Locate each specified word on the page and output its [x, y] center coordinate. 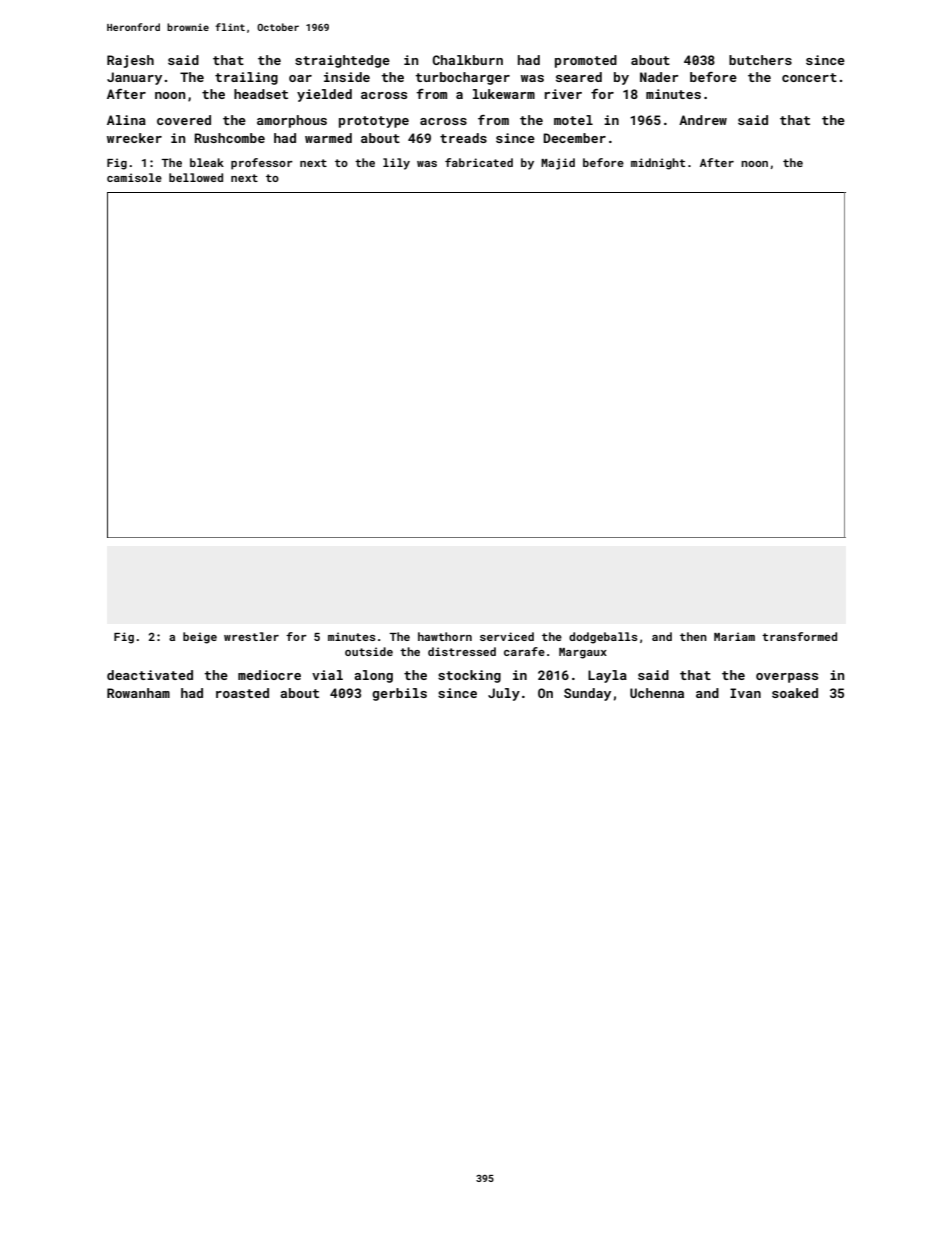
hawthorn [445, 636]
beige [200, 638]
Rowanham [138, 693]
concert [809, 77]
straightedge [342, 61]
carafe [524, 651]
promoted [586, 61]
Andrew [703, 120]
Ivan [745, 693]
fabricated [479, 162]
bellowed [196, 177]
